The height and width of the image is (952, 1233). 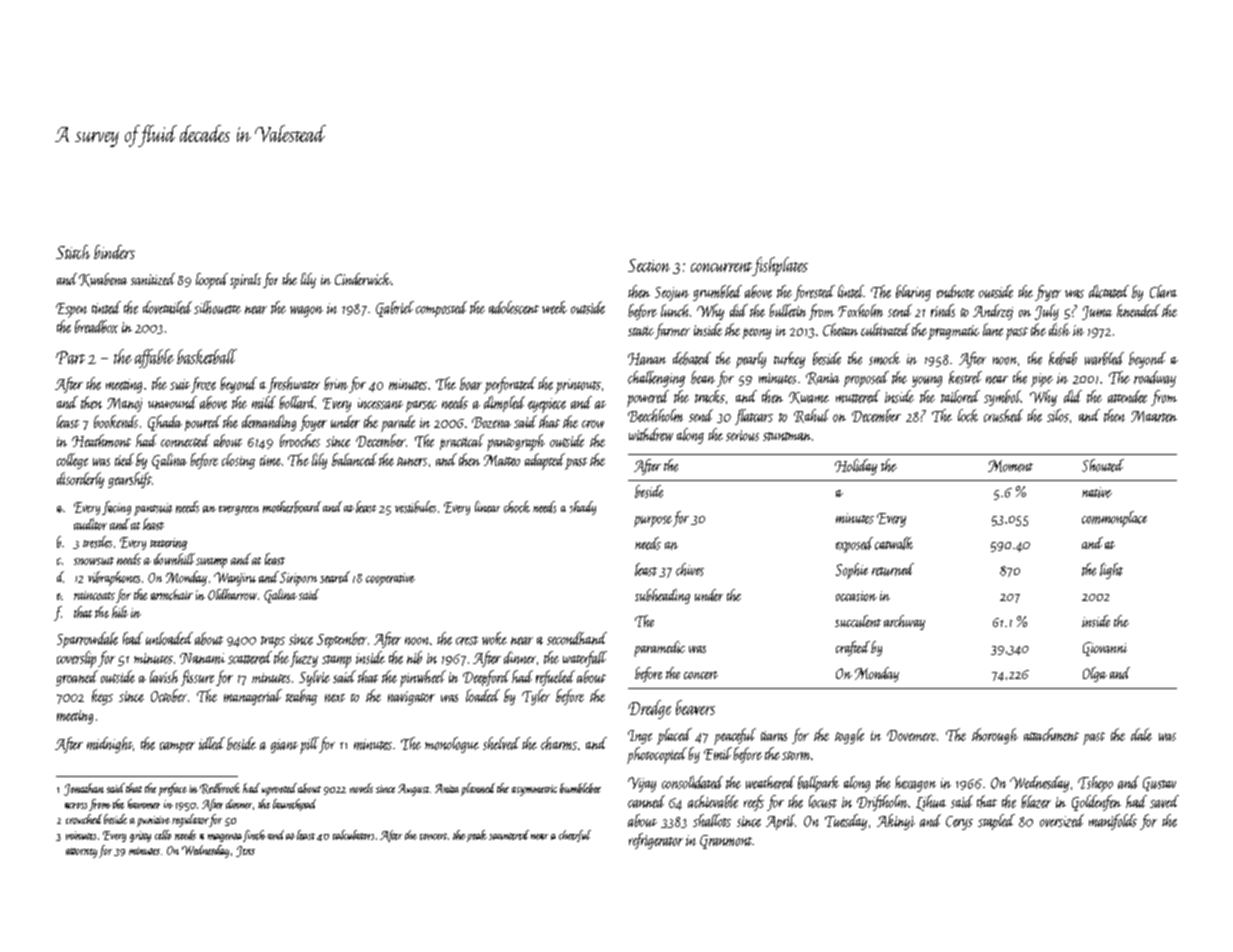 I want to click on Giovanni, so click(x=1105, y=649).
